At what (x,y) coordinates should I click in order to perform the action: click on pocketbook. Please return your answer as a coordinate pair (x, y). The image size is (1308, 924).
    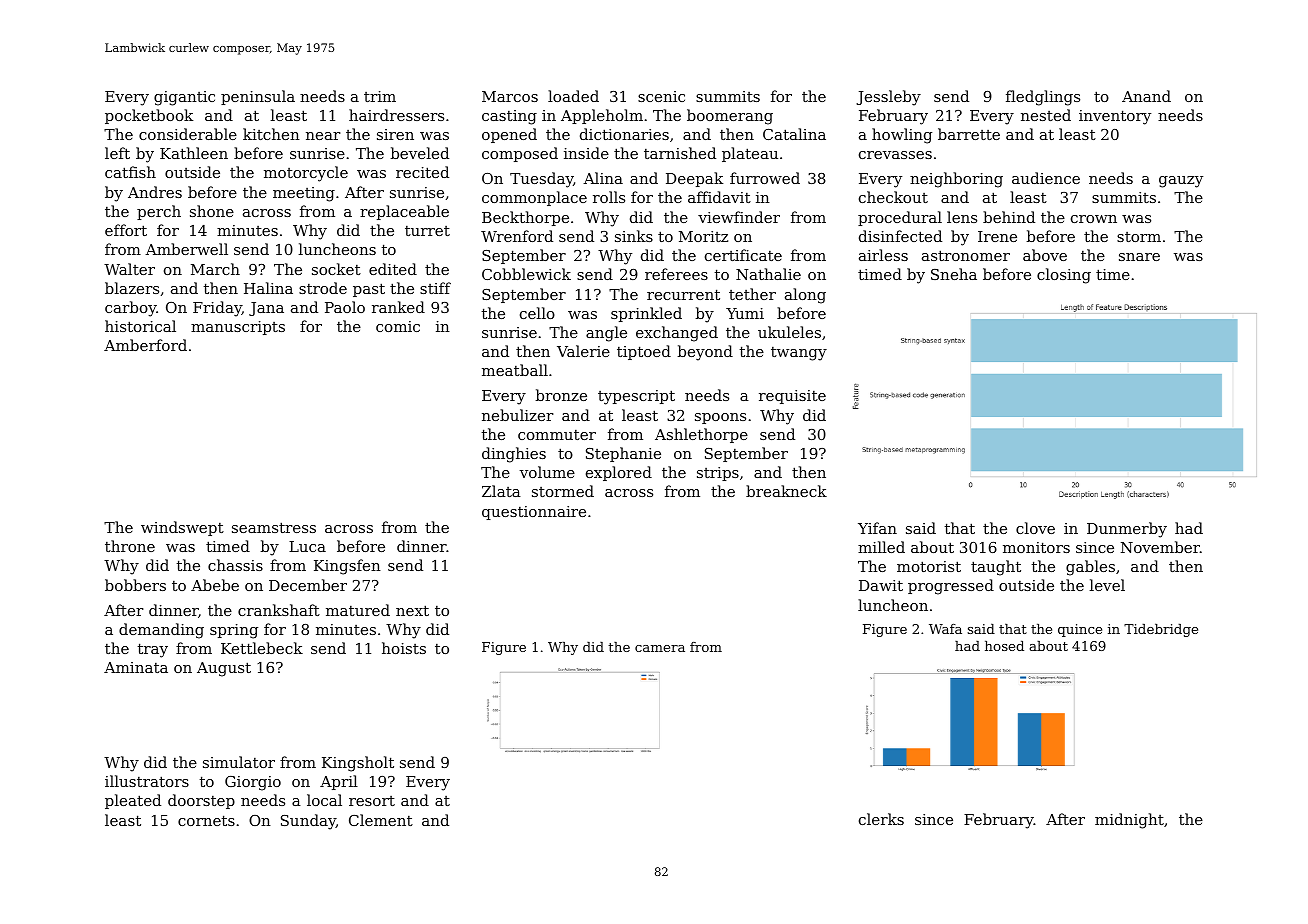
    Looking at the image, I should click on (149, 116).
